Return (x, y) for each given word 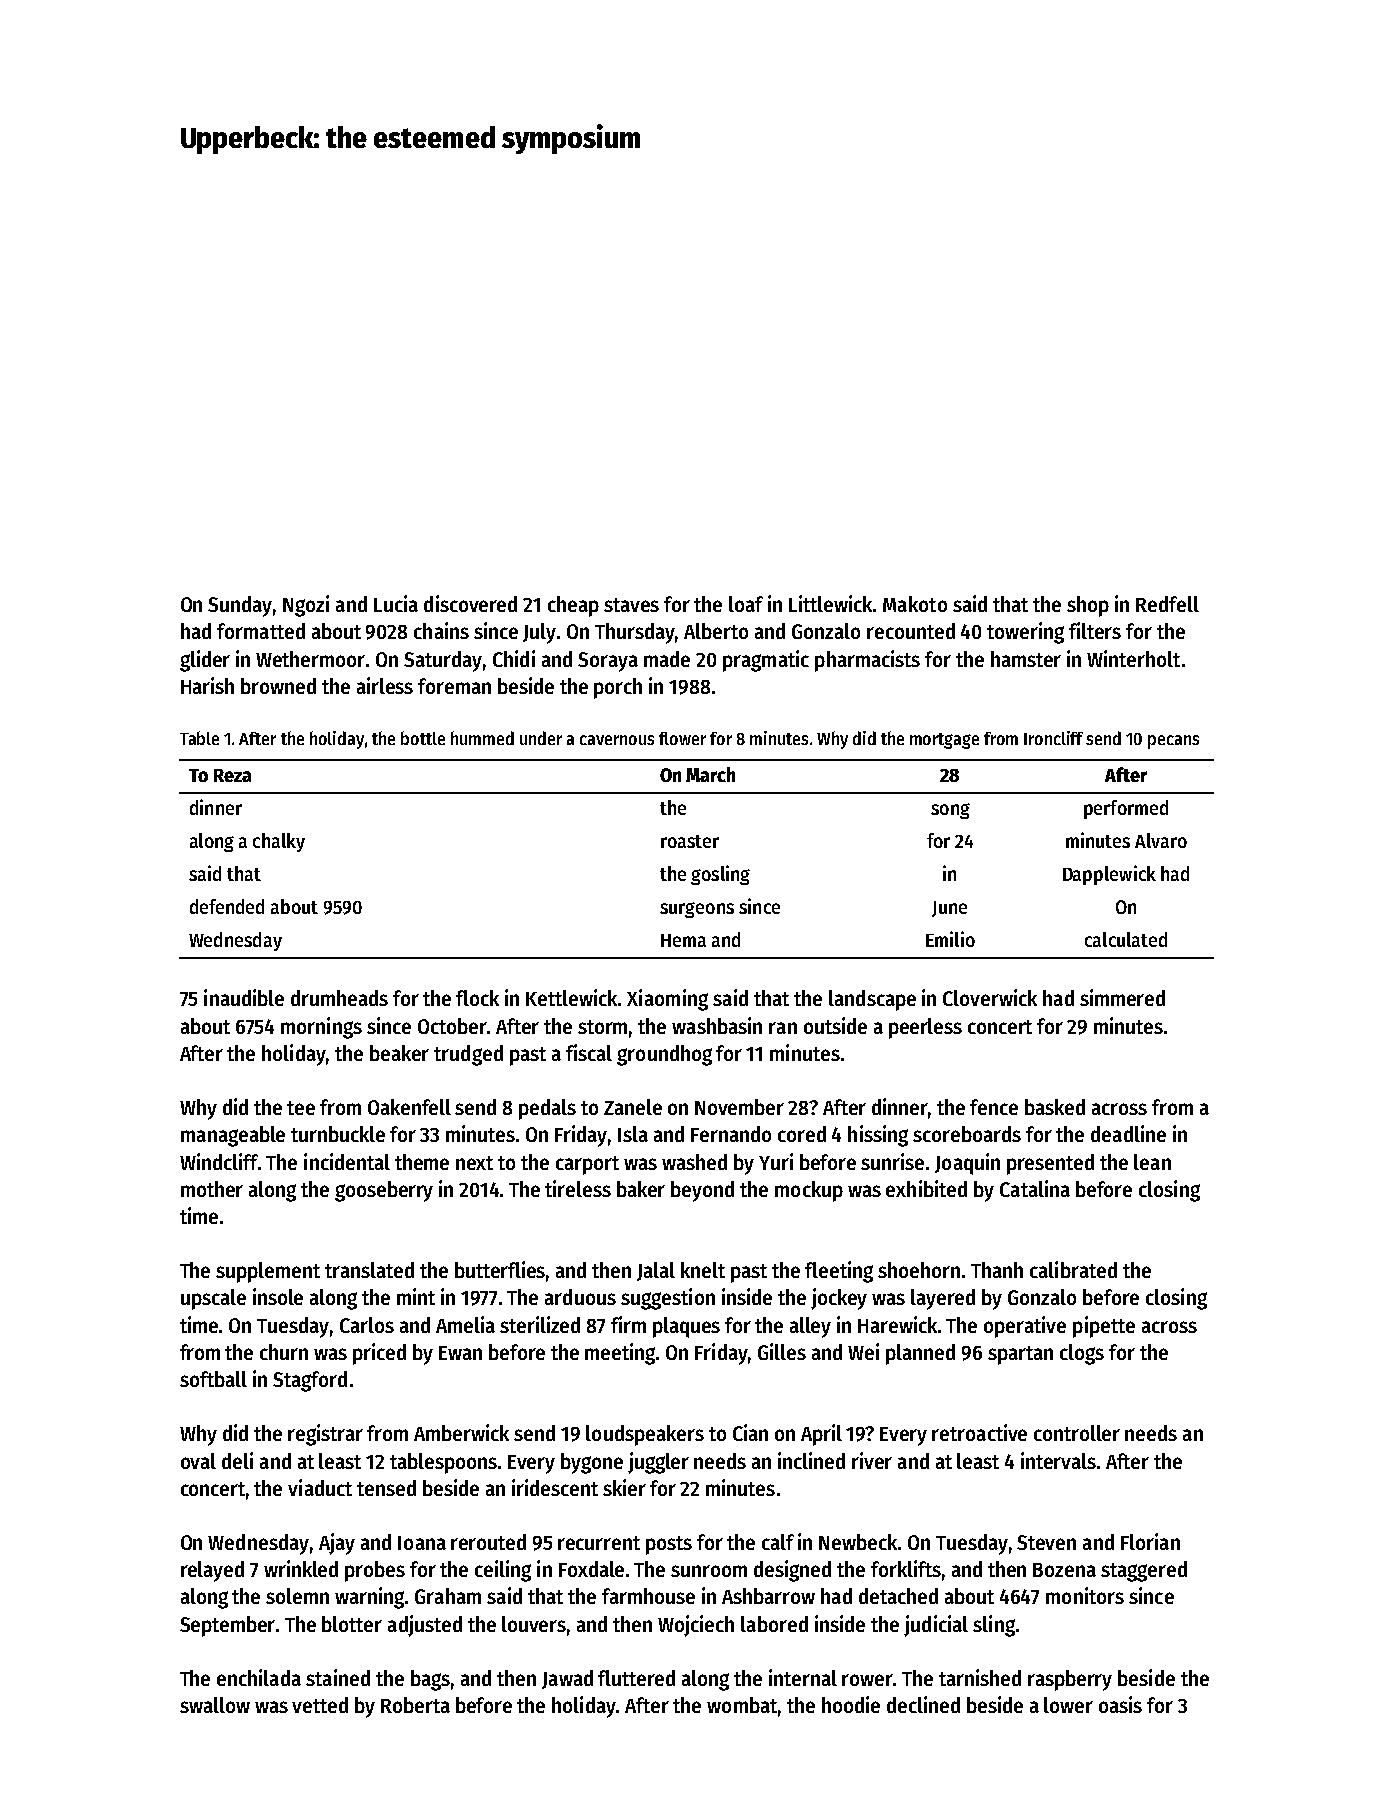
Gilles (782, 1351)
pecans (1173, 742)
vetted (320, 1705)
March (710, 774)
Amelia (465, 1324)
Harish (207, 685)
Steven (1046, 1542)
